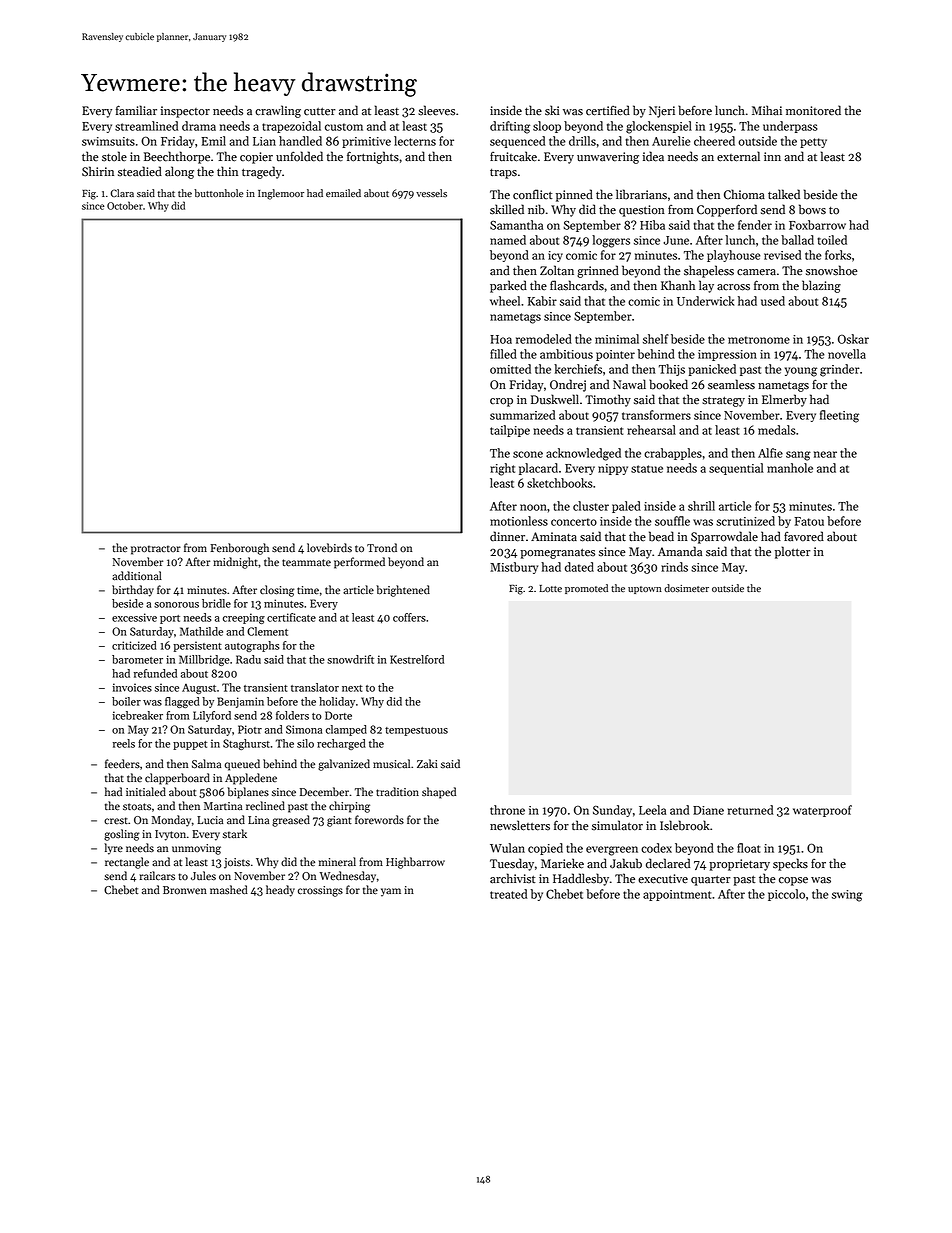 The height and width of the screenshot is (1233, 952). Describe the element at coordinates (507, 536) in the screenshot. I see `dinner` at that location.
